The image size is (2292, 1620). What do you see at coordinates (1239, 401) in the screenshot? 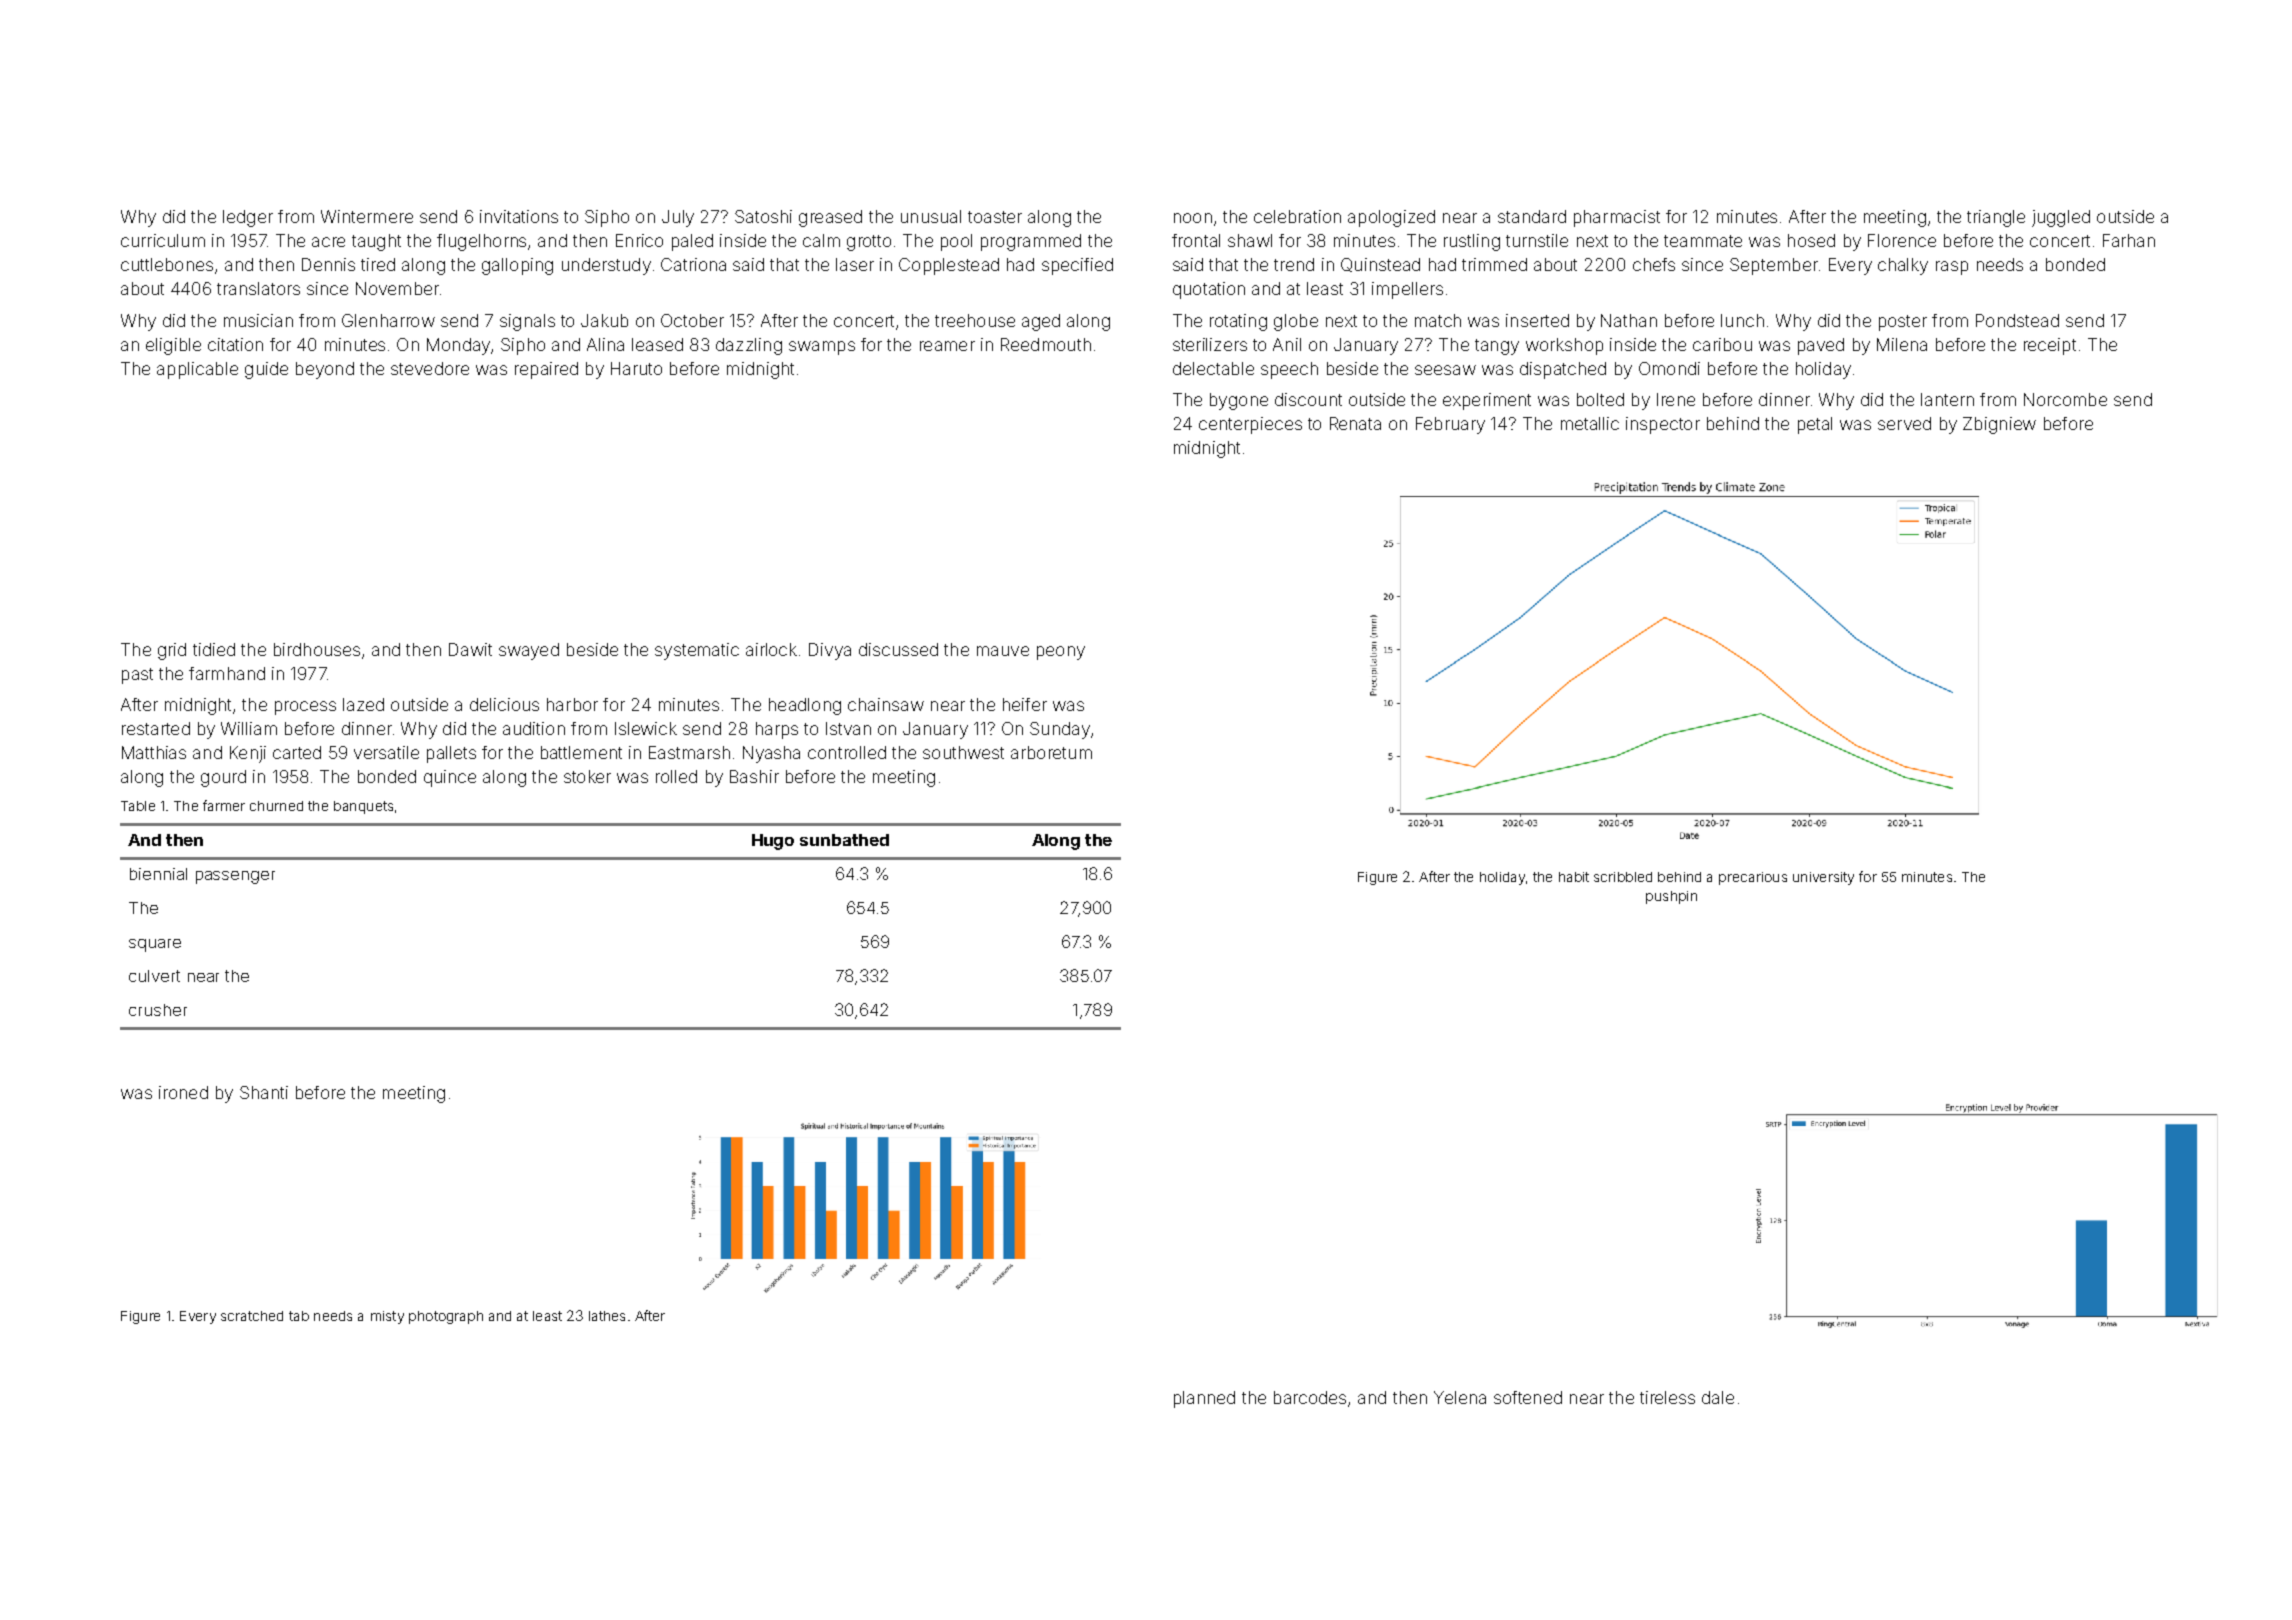
I see `bygone` at bounding box center [1239, 401].
